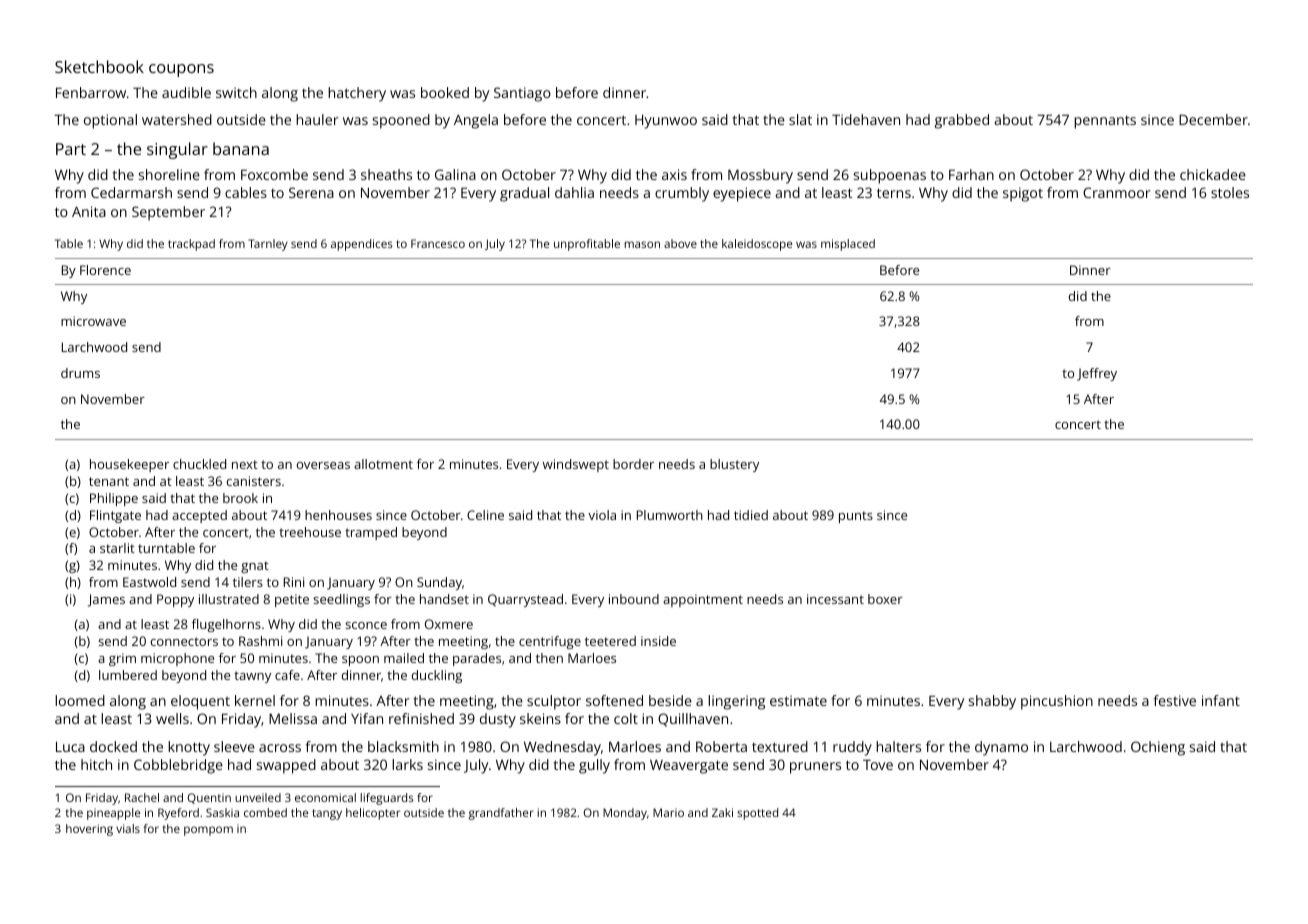  I want to click on Mario, so click(668, 812).
